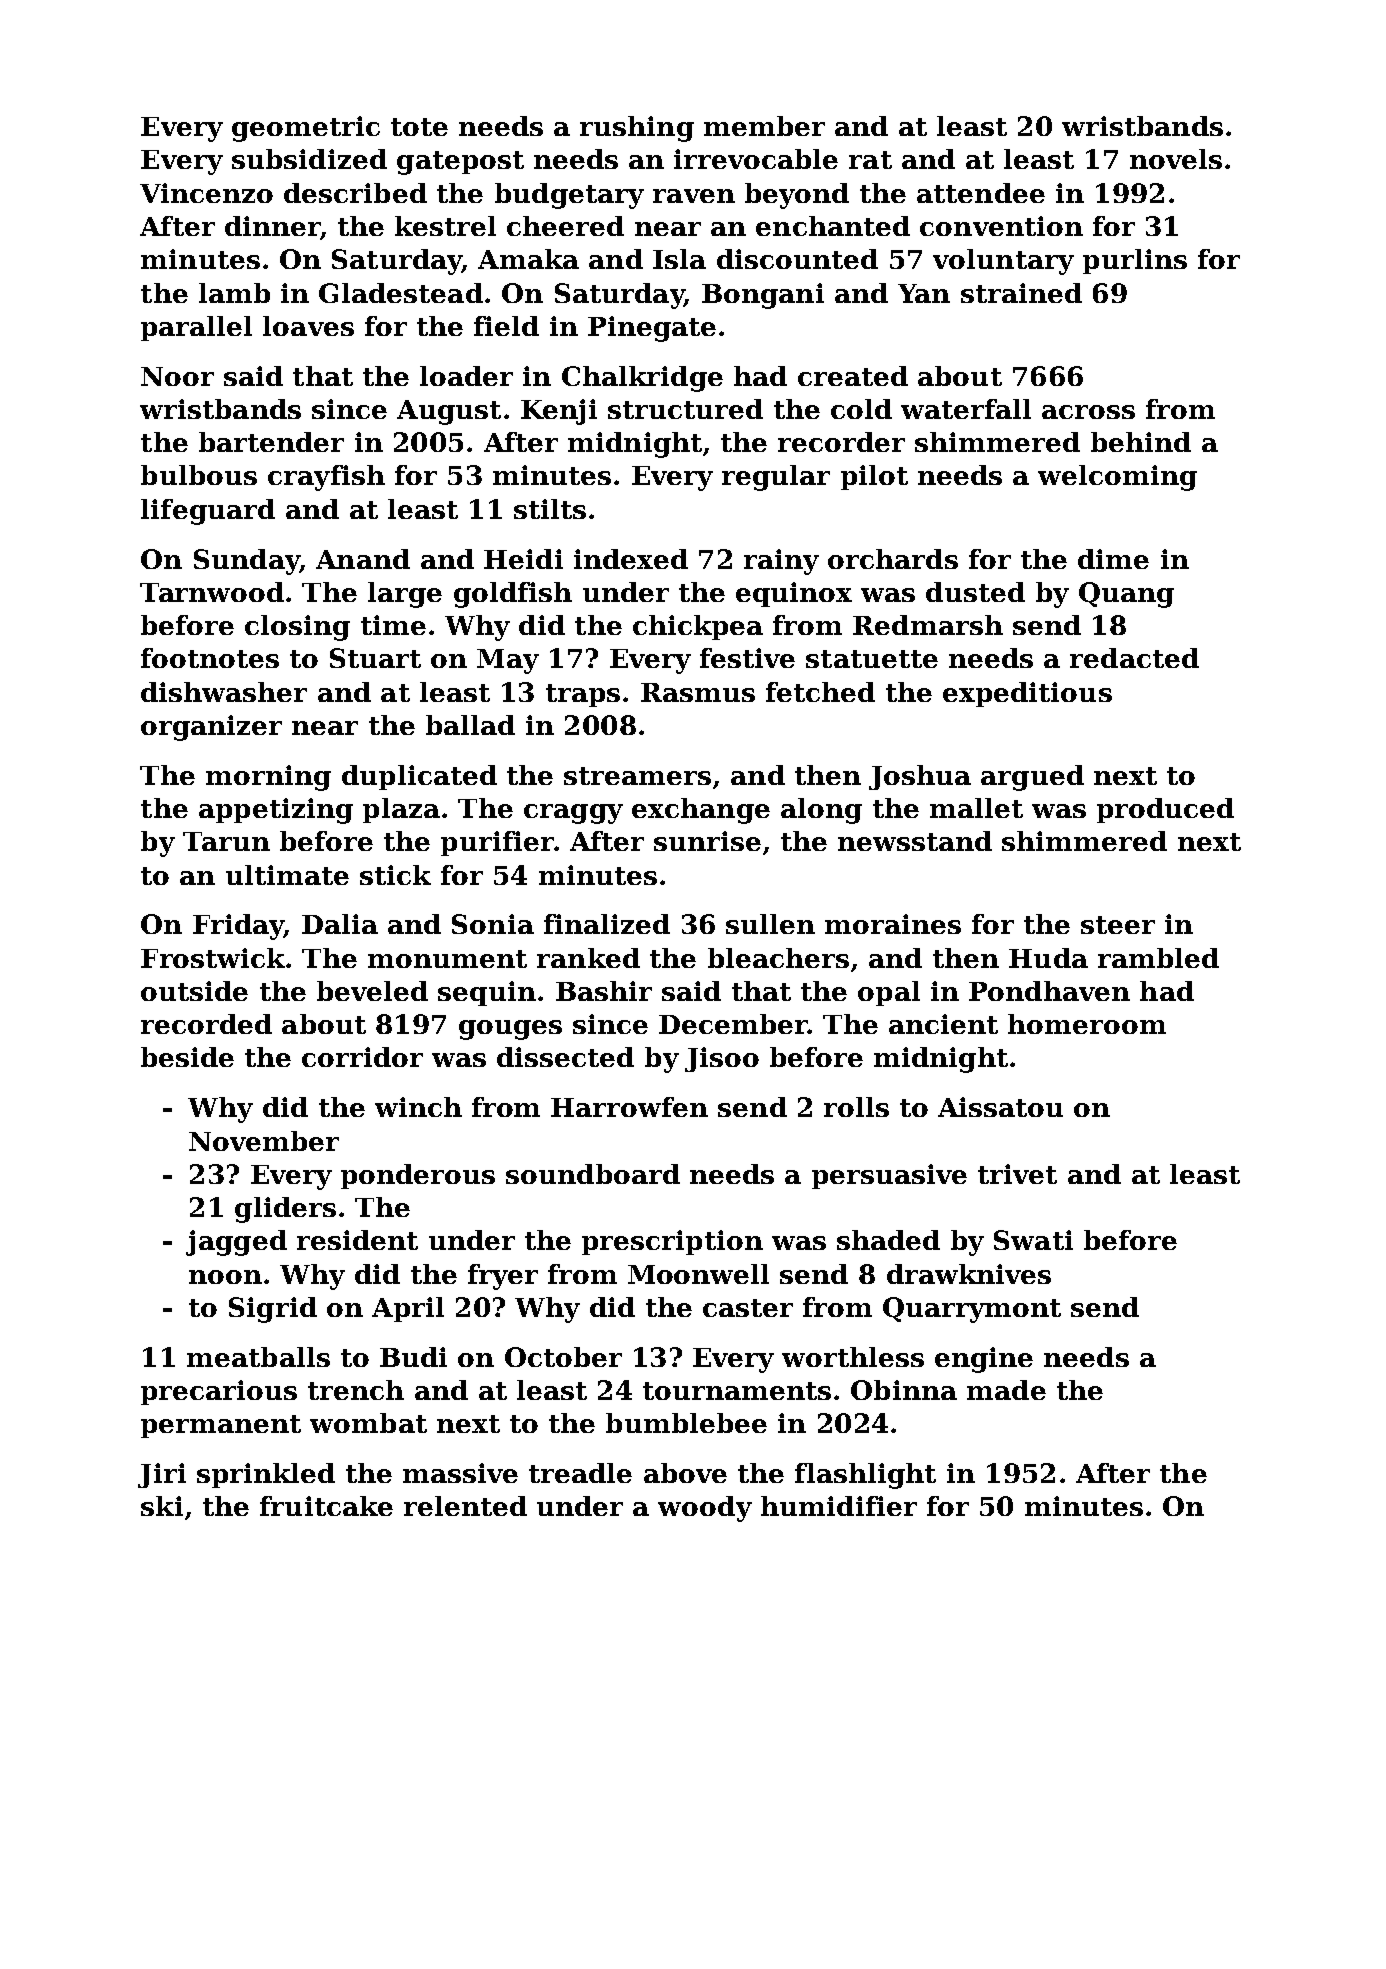 This screenshot has width=1386, height=1969. I want to click on corridor, so click(362, 1057).
